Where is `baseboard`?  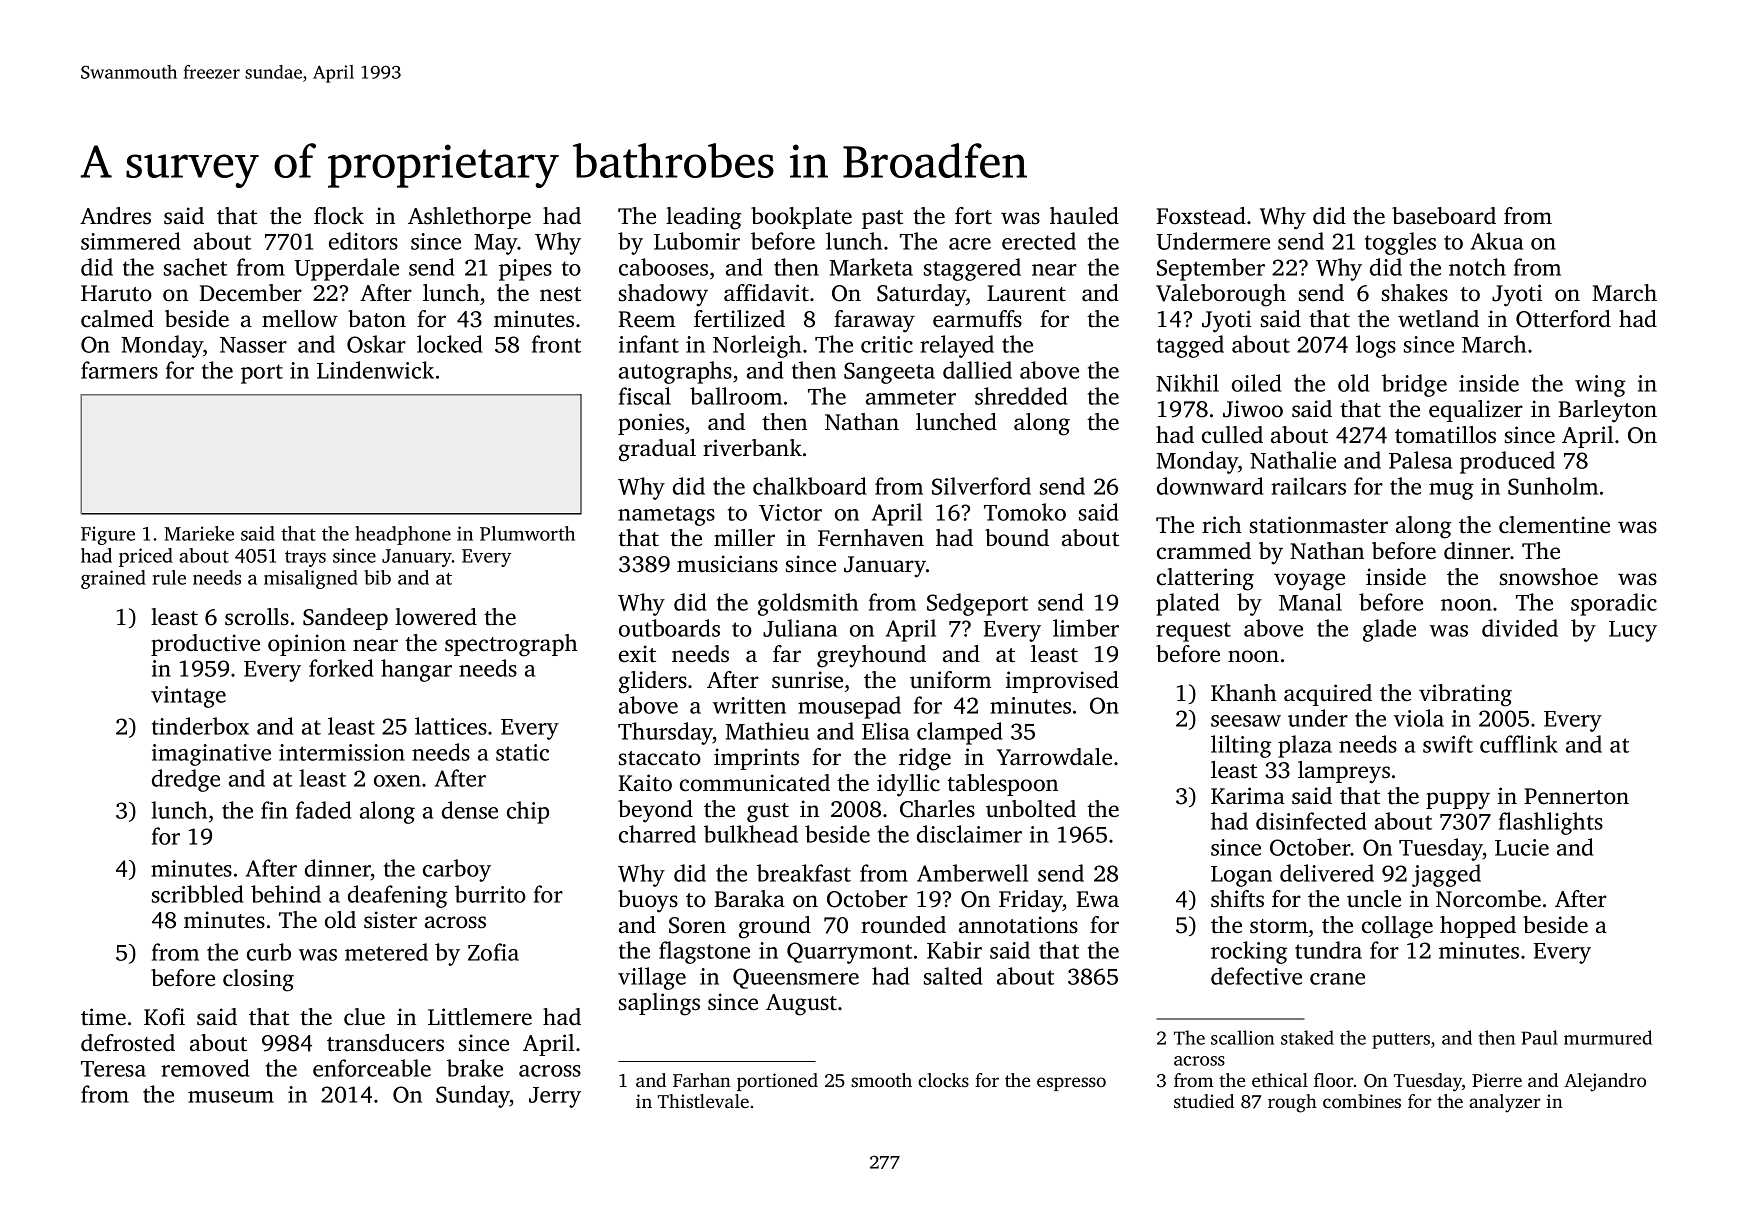
baseboard is located at coordinates (1444, 216).
